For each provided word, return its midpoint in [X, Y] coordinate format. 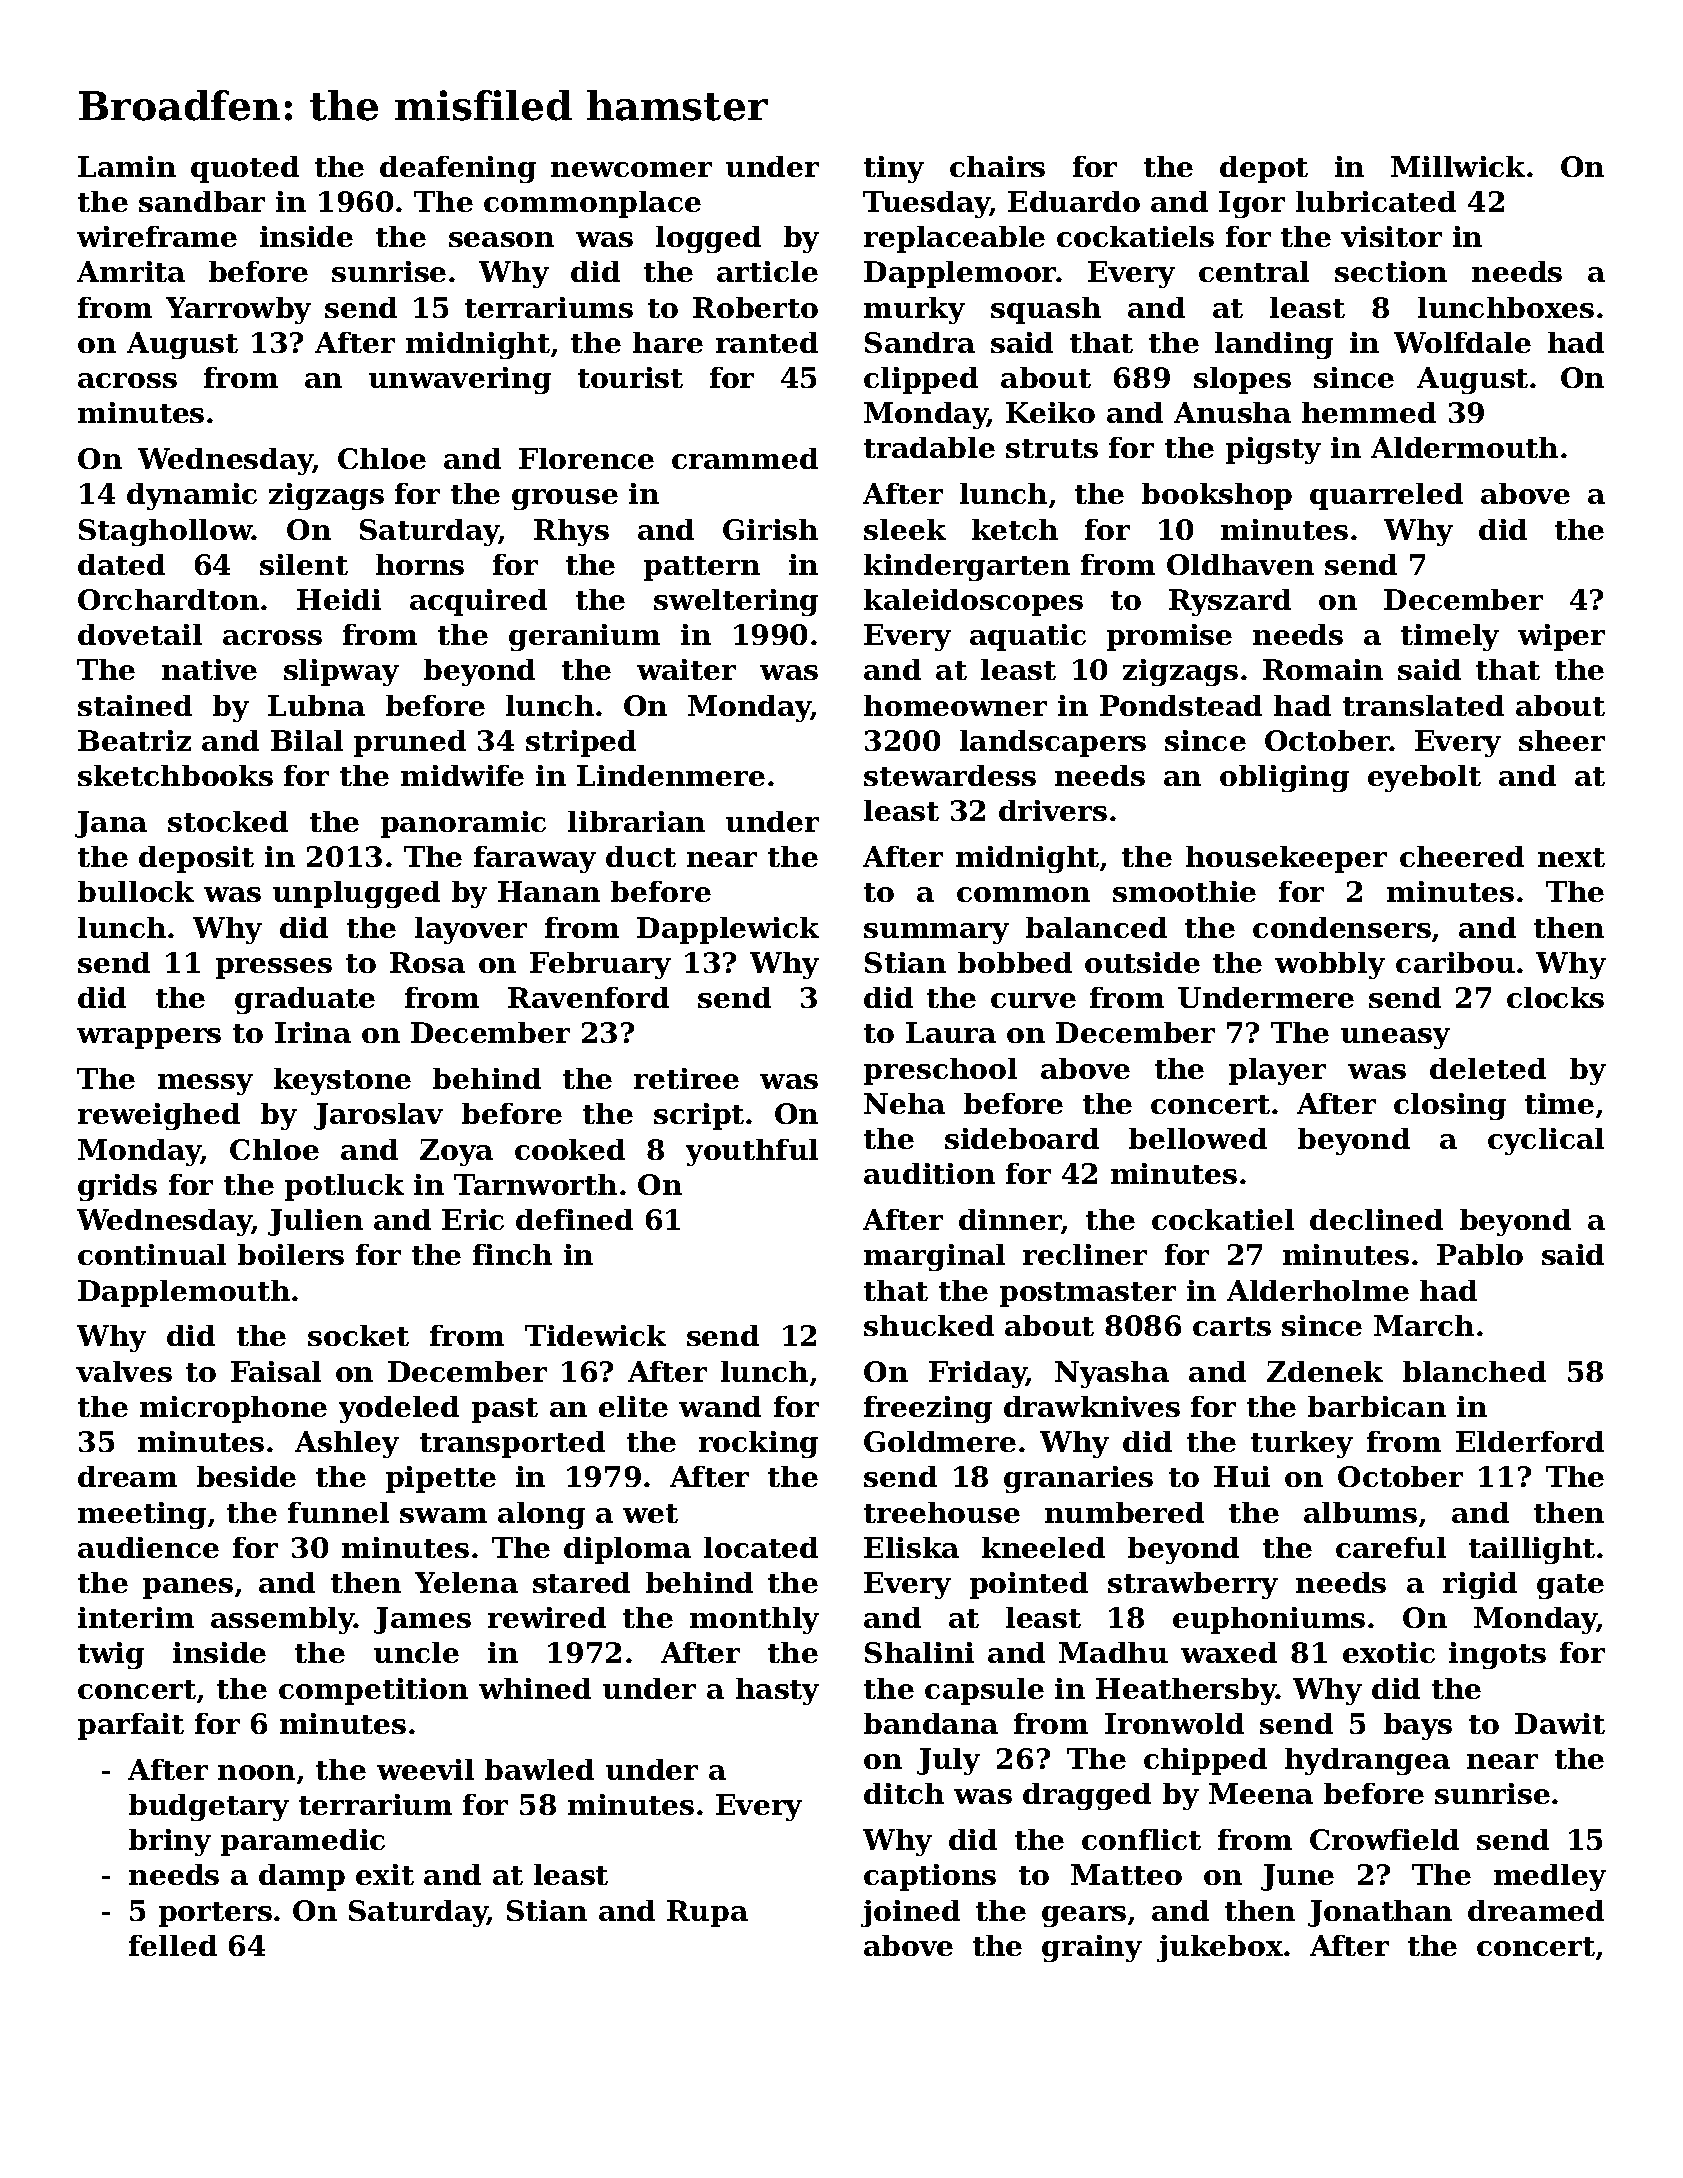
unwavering [460, 380]
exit [385, 1874]
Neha [904, 1103]
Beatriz [134, 740]
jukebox [1220, 1948]
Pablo [1480, 1254]
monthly [754, 1620]
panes [188, 1588]
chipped [1205, 1761]
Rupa [707, 1913]
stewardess [950, 775]
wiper [1561, 637]
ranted [767, 342]
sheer [1562, 740]
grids [117, 1187]
